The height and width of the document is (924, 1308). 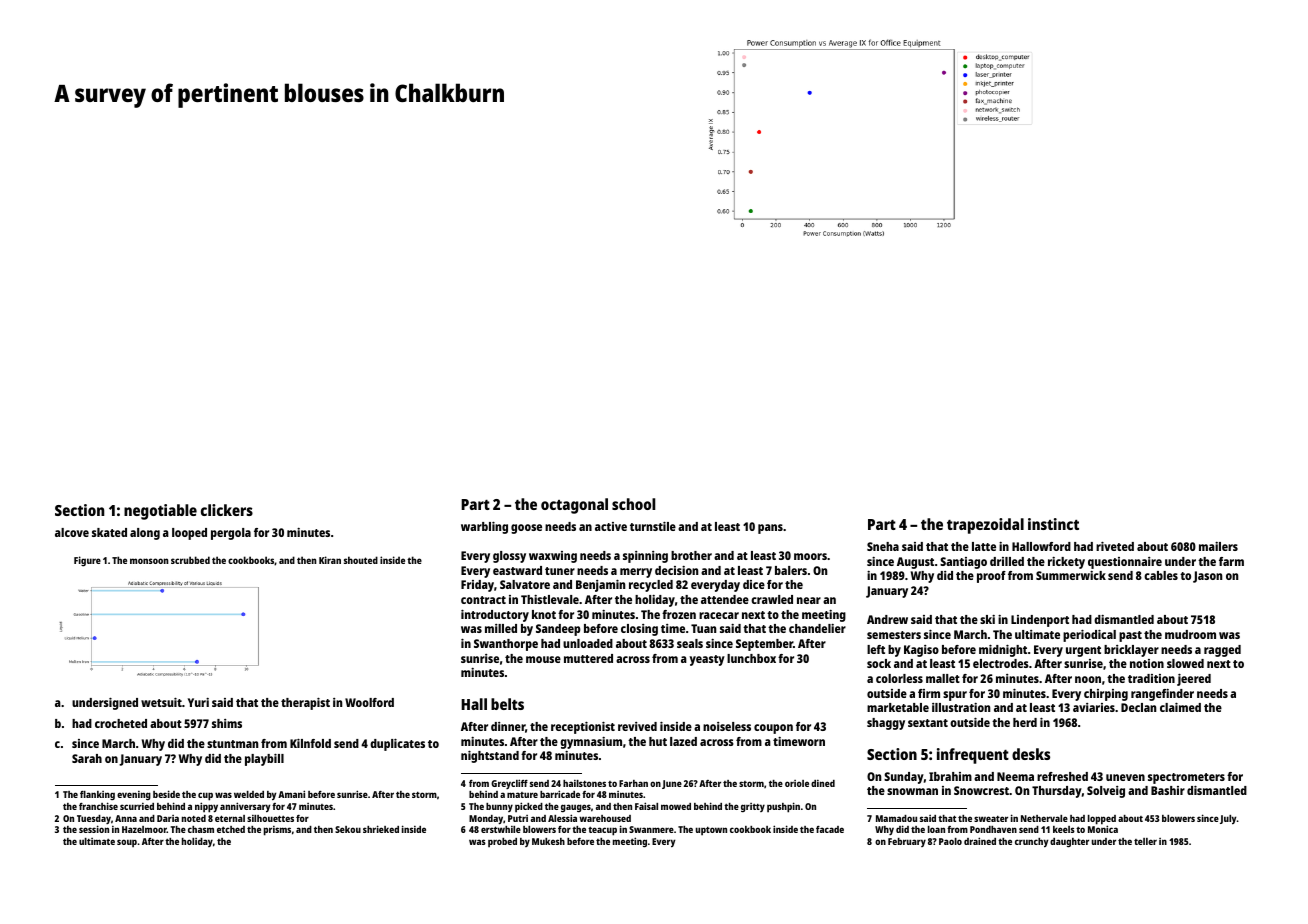 What do you see at coordinates (227, 723) in the document?
I see `shims` at bounding box center [227, 723].
